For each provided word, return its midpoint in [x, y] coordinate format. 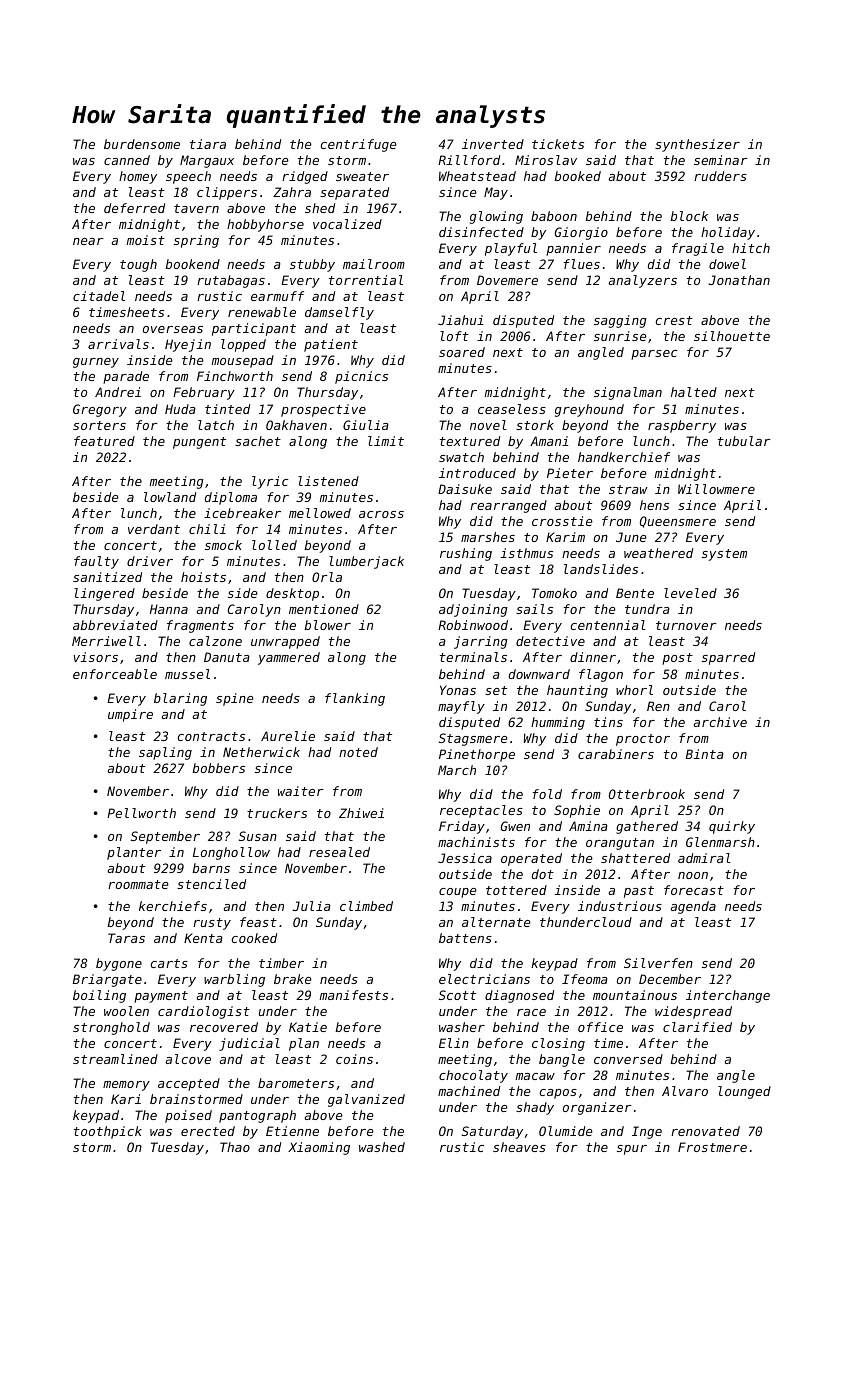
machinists [476, 842]
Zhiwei [361, 813]
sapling [165, 753]
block [689, 216]
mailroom [374, 264]
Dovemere [507, 280]
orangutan [620, 844]
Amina [588, 826]
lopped [243, 345]
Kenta [203, 938]
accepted [189, 1084]
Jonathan [739, 280]
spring [196, 241]
